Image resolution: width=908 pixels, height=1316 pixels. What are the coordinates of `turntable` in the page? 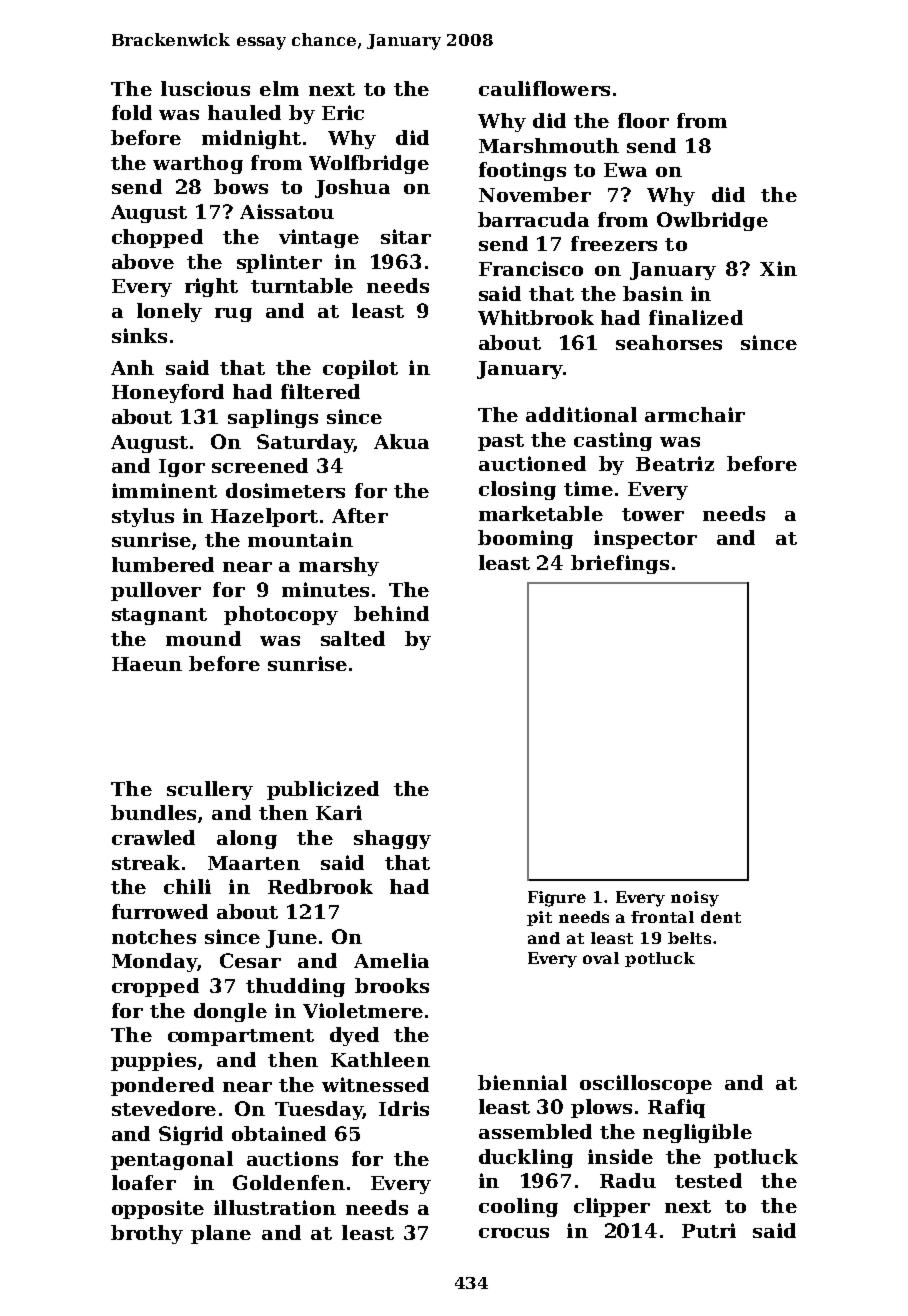 It's located at (302, 285).
